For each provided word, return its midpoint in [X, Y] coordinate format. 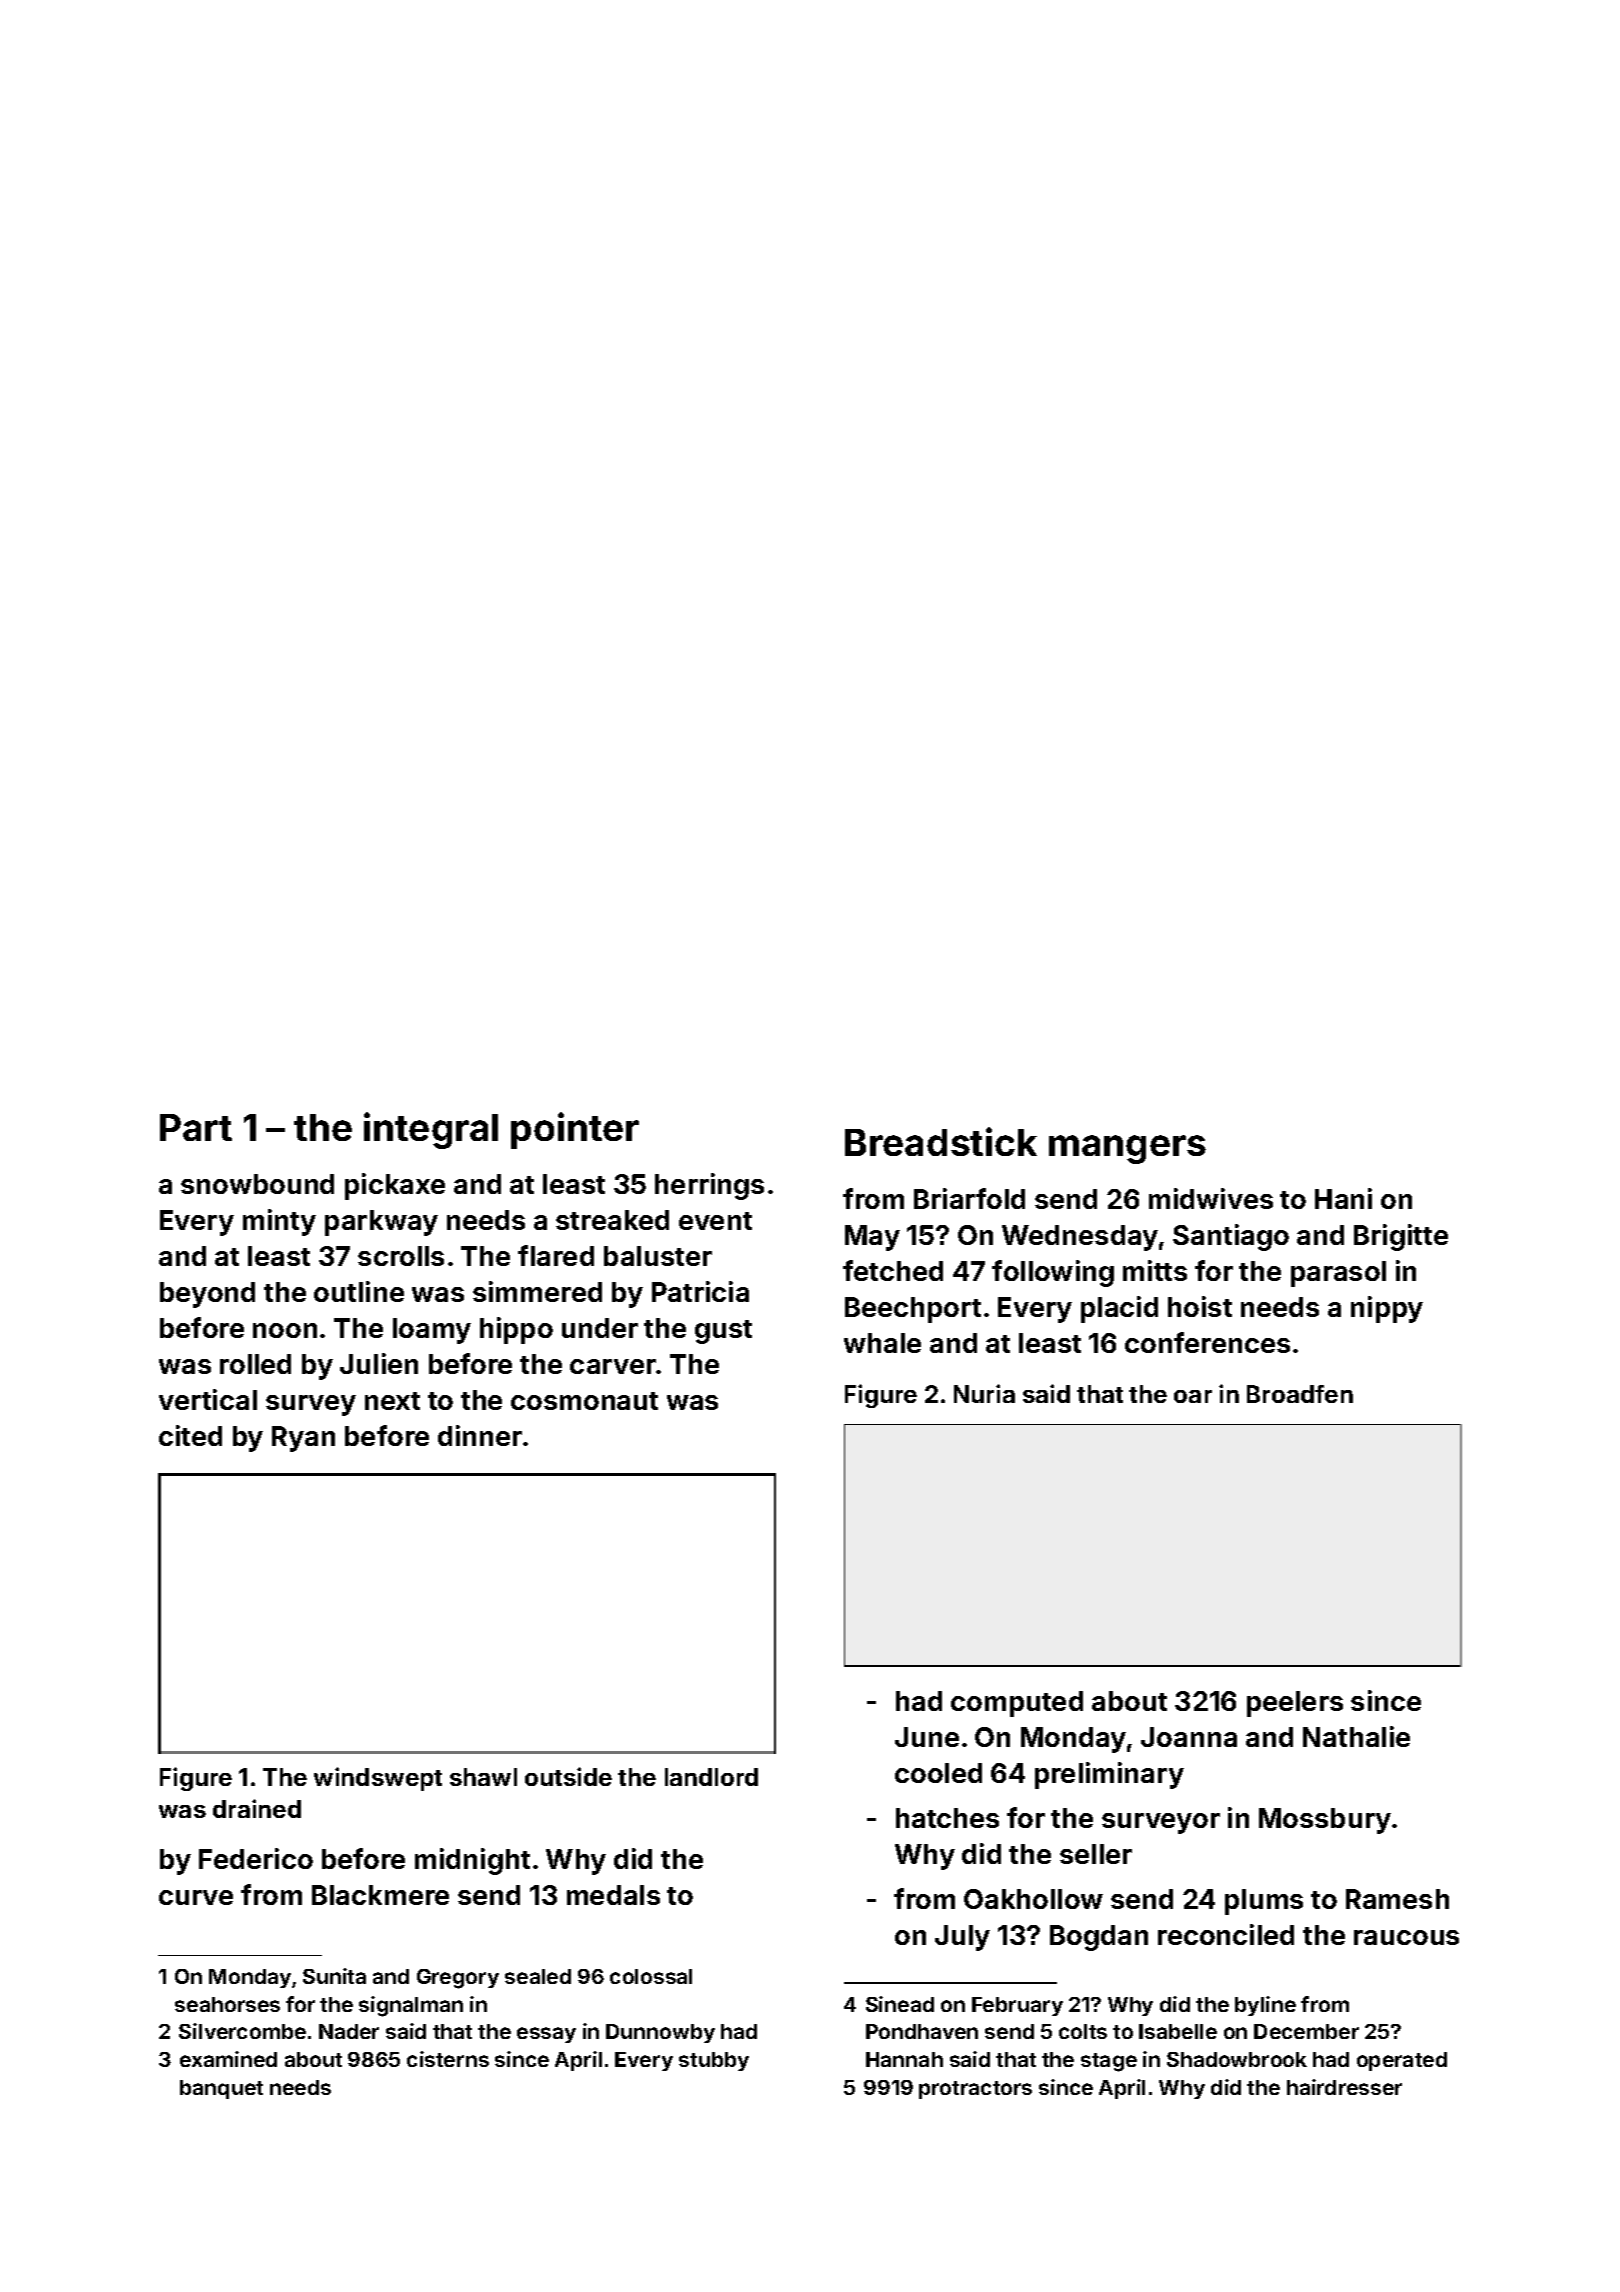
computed [1017, 1704]
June [927, 1737]
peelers [1295, 1704]
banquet [221, 2089]
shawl [483, 1777]
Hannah [904, 2059]
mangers [1127, 1149]
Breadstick [941, 1141]
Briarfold [969, 1198]
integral [431, 1130]
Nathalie [1356, 1736]
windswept [378, 1779]
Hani [1343, 1198]
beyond [207, 1295]
